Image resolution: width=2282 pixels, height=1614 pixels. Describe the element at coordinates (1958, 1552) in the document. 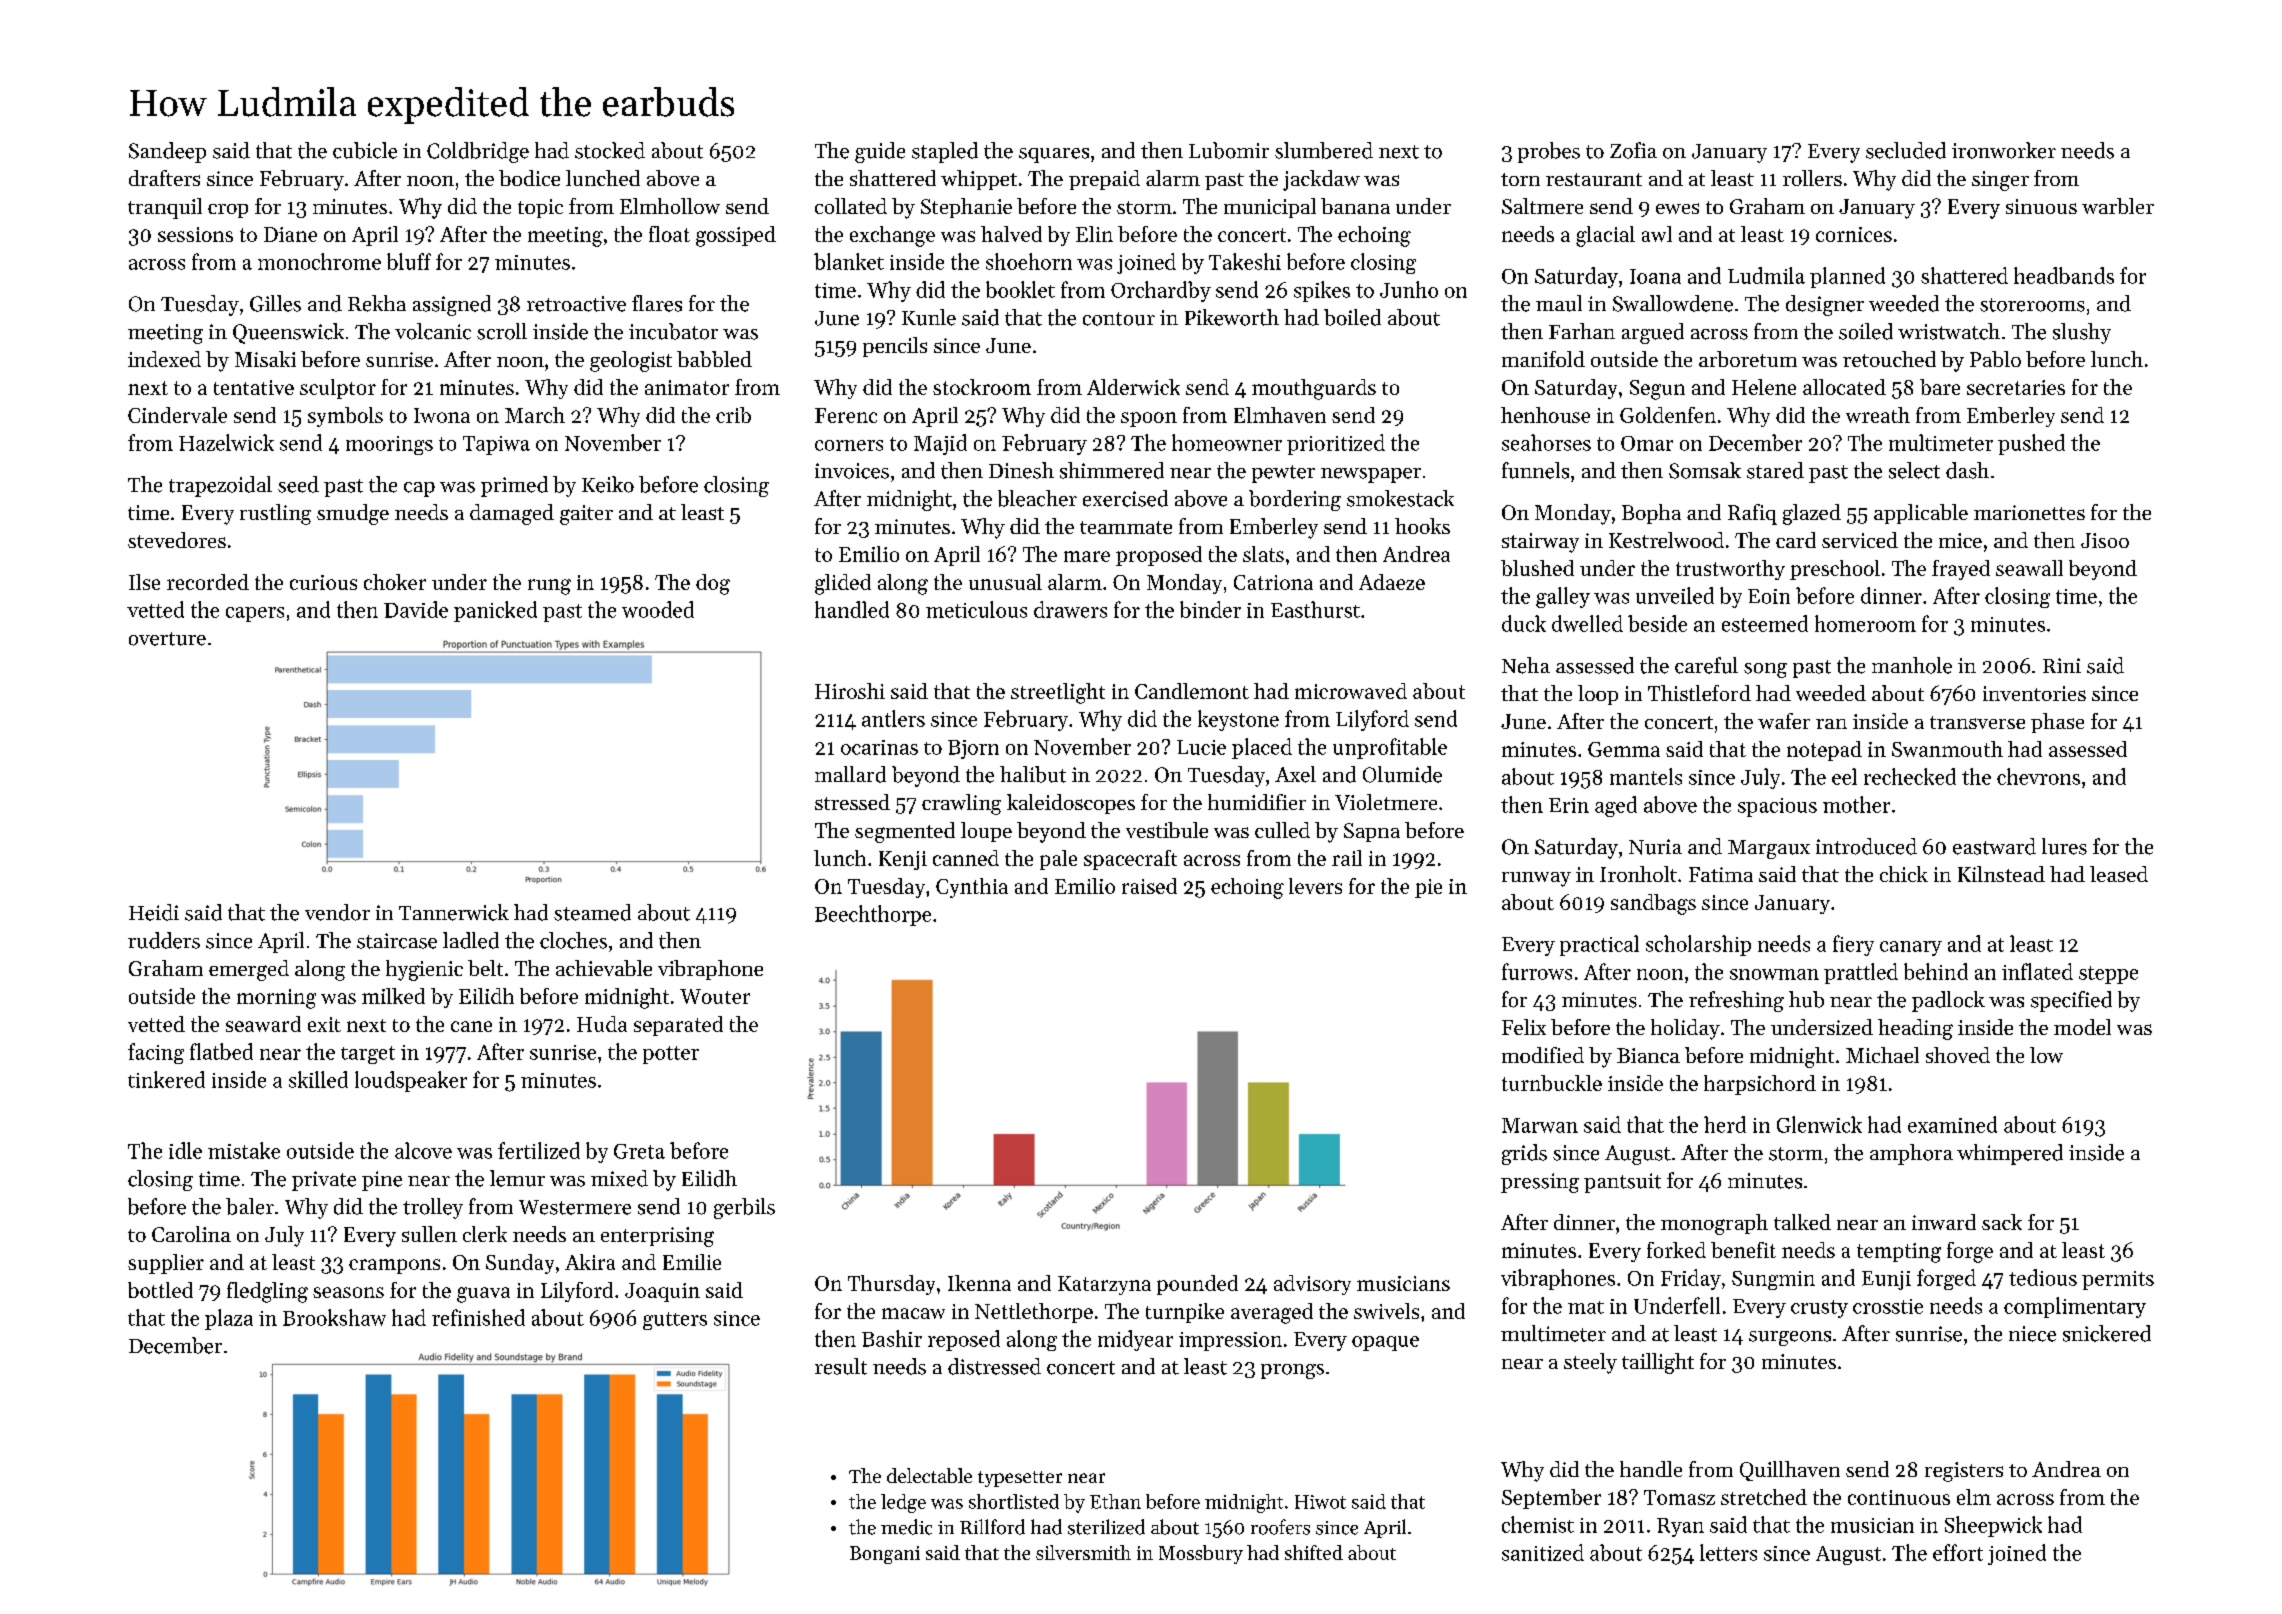

I see `effort` at that location.
